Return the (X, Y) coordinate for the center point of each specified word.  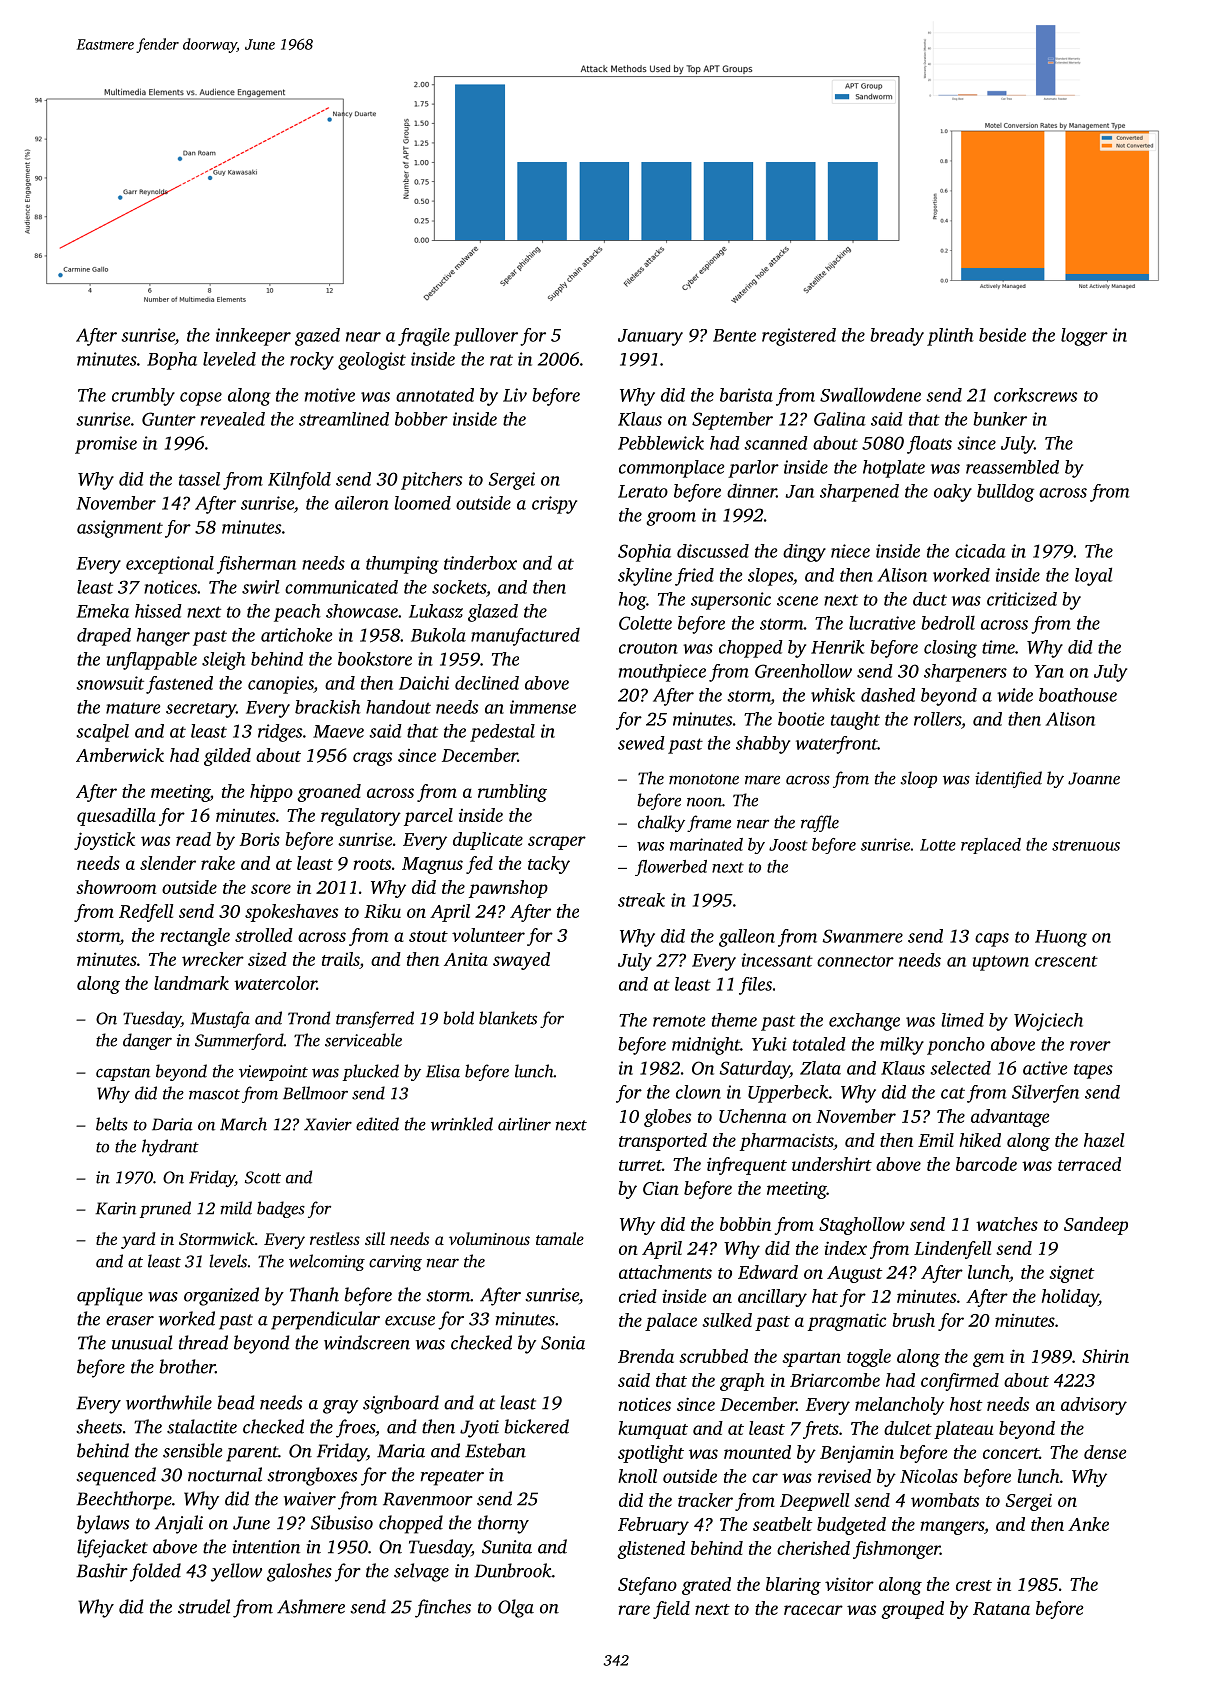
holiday (1070, 1298)
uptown (1001, 963)
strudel (204, 1606)
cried (638, 1296)
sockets (459, 587)
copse (201, 399)
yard (138, 1240)
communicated (341, 587)
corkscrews (1035, 395)
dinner (752, 490)
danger (147, 1041)
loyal (1094, 576)
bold (458, 1018)
